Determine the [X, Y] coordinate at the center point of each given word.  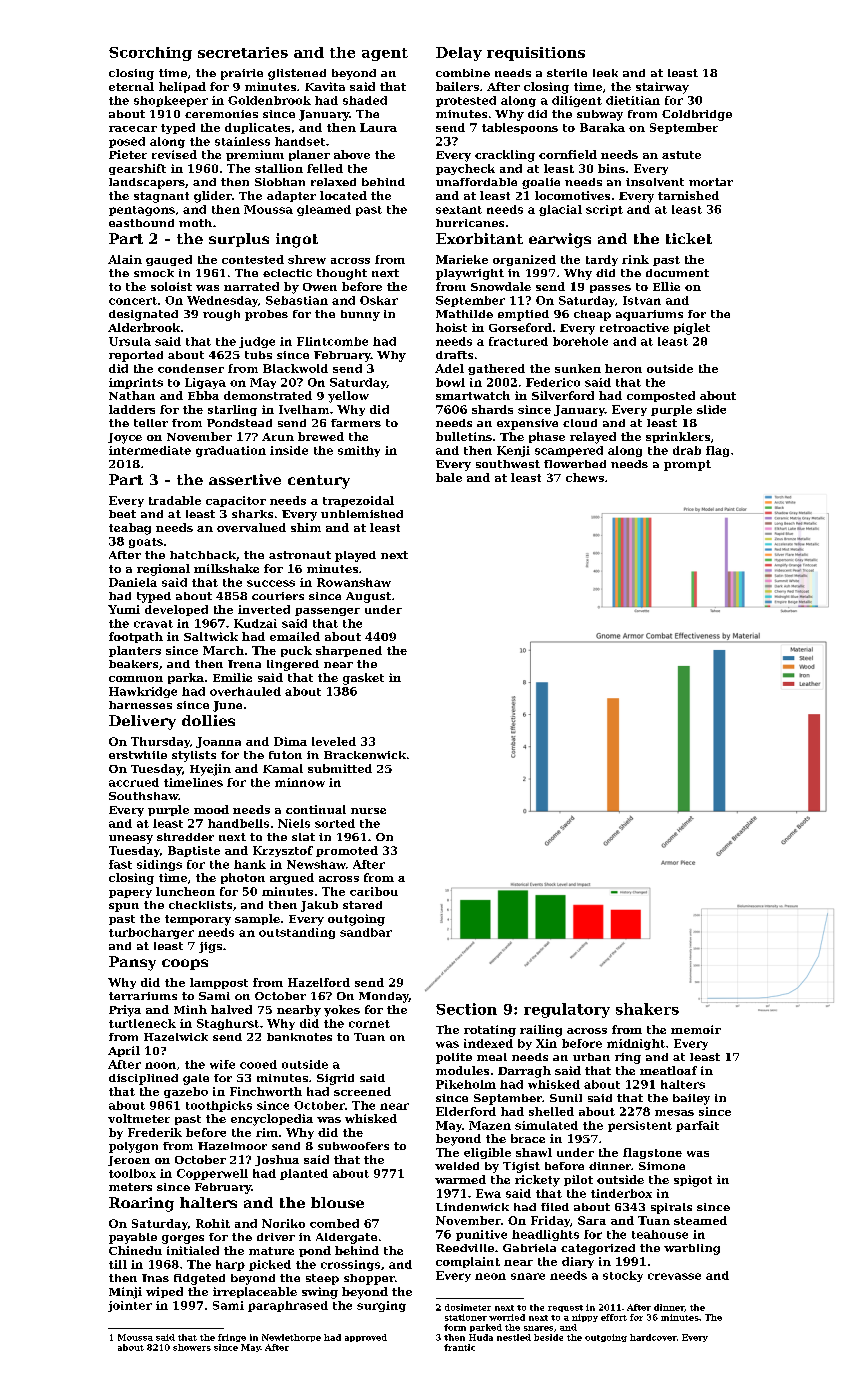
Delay [459, 54]
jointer [130, 1306]
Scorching [150, 54]
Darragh [524, 1072]
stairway [662, 88]
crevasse [674, 1276]
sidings [159, 865]
